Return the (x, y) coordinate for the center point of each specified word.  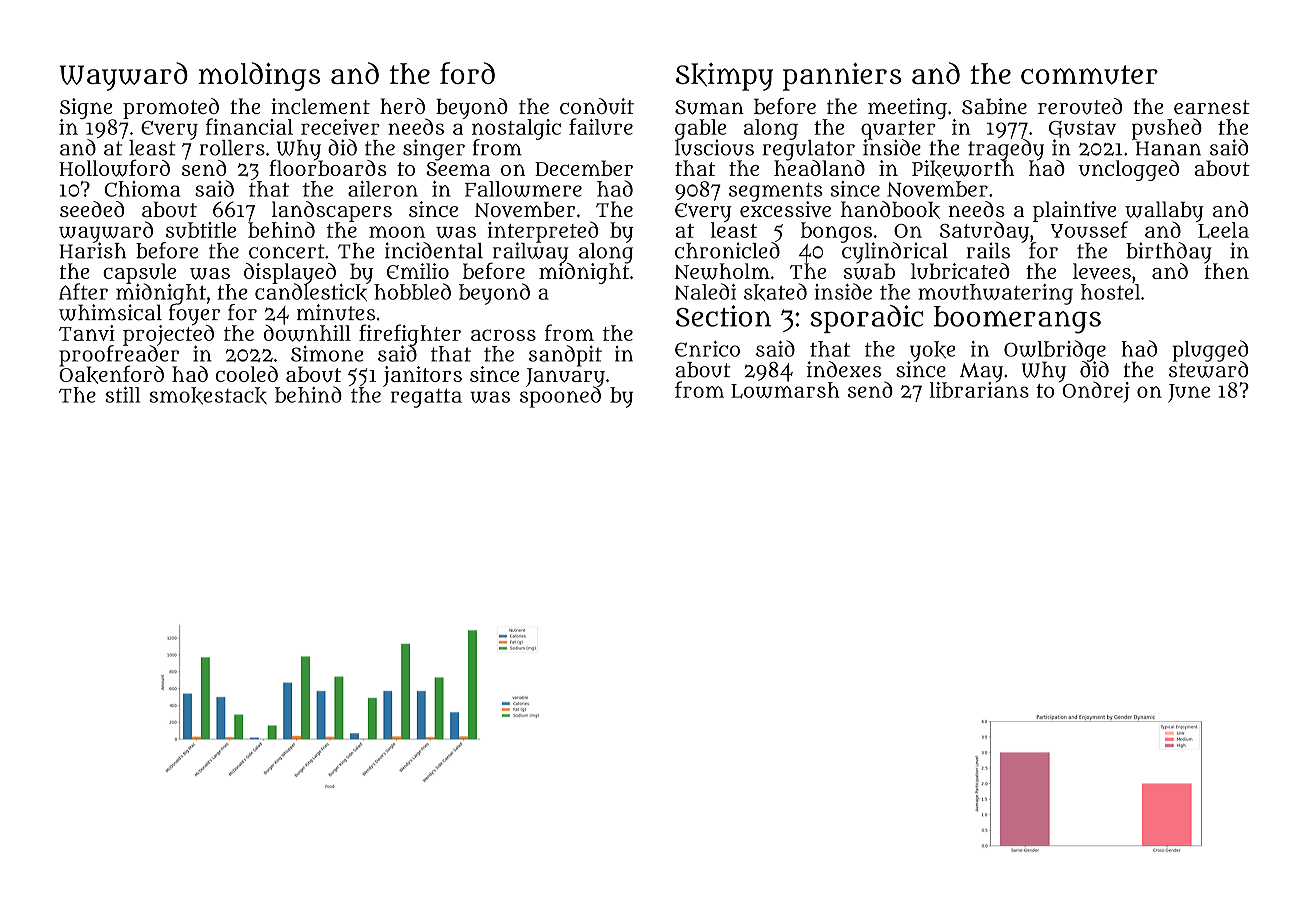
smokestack (208, 395)
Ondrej (1096, 392)
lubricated (960, 271)
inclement (320, 106)
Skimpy (724, 77)
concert (287, 251)
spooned (560, 397)
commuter (1089, 75)
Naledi (705, 291)
